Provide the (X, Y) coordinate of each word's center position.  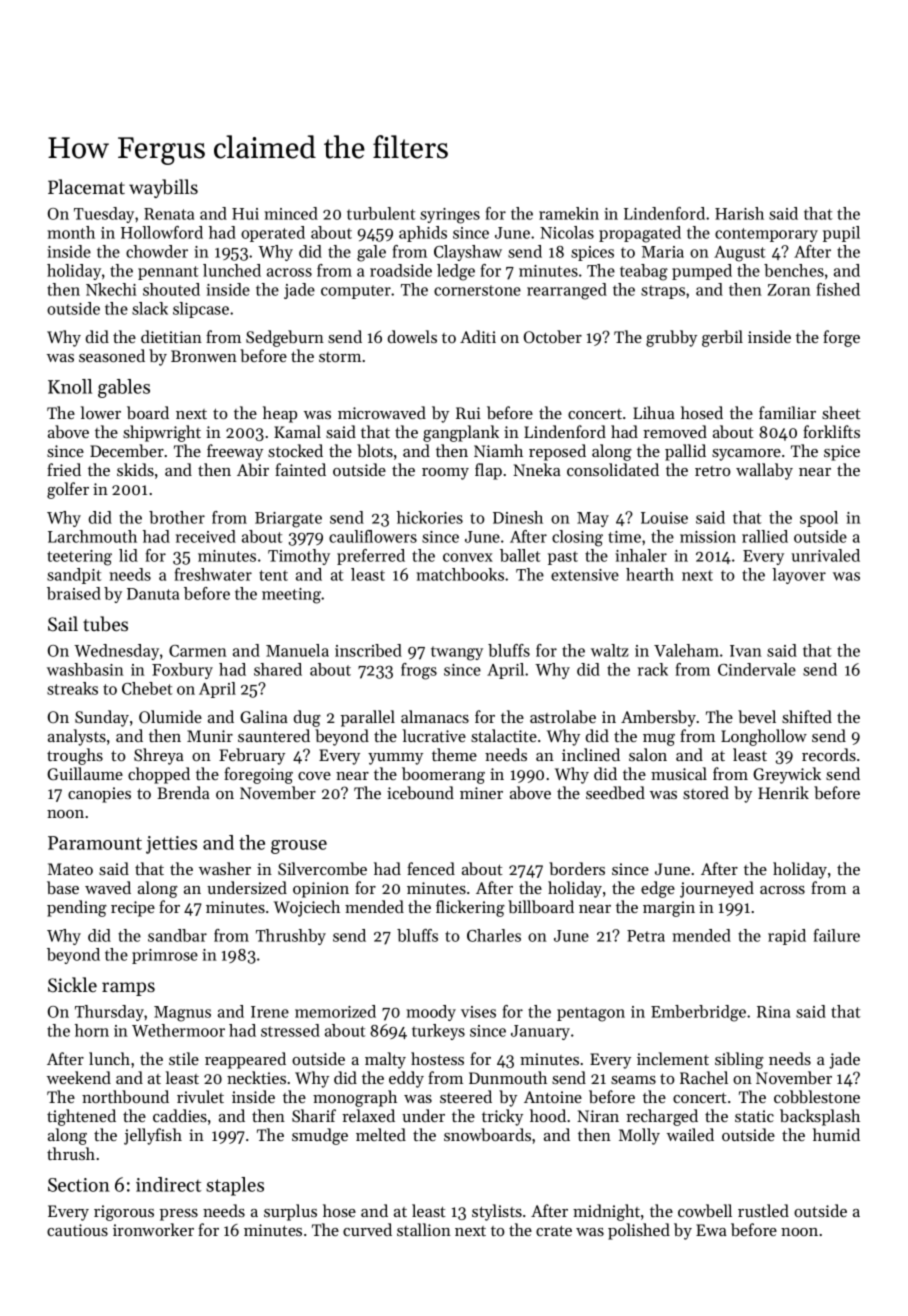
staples (235, 1186)
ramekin (569, 213)
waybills (163, 188)
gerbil (722, 338)
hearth (650, 574)
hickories (430, 517)
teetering (79, 558)
